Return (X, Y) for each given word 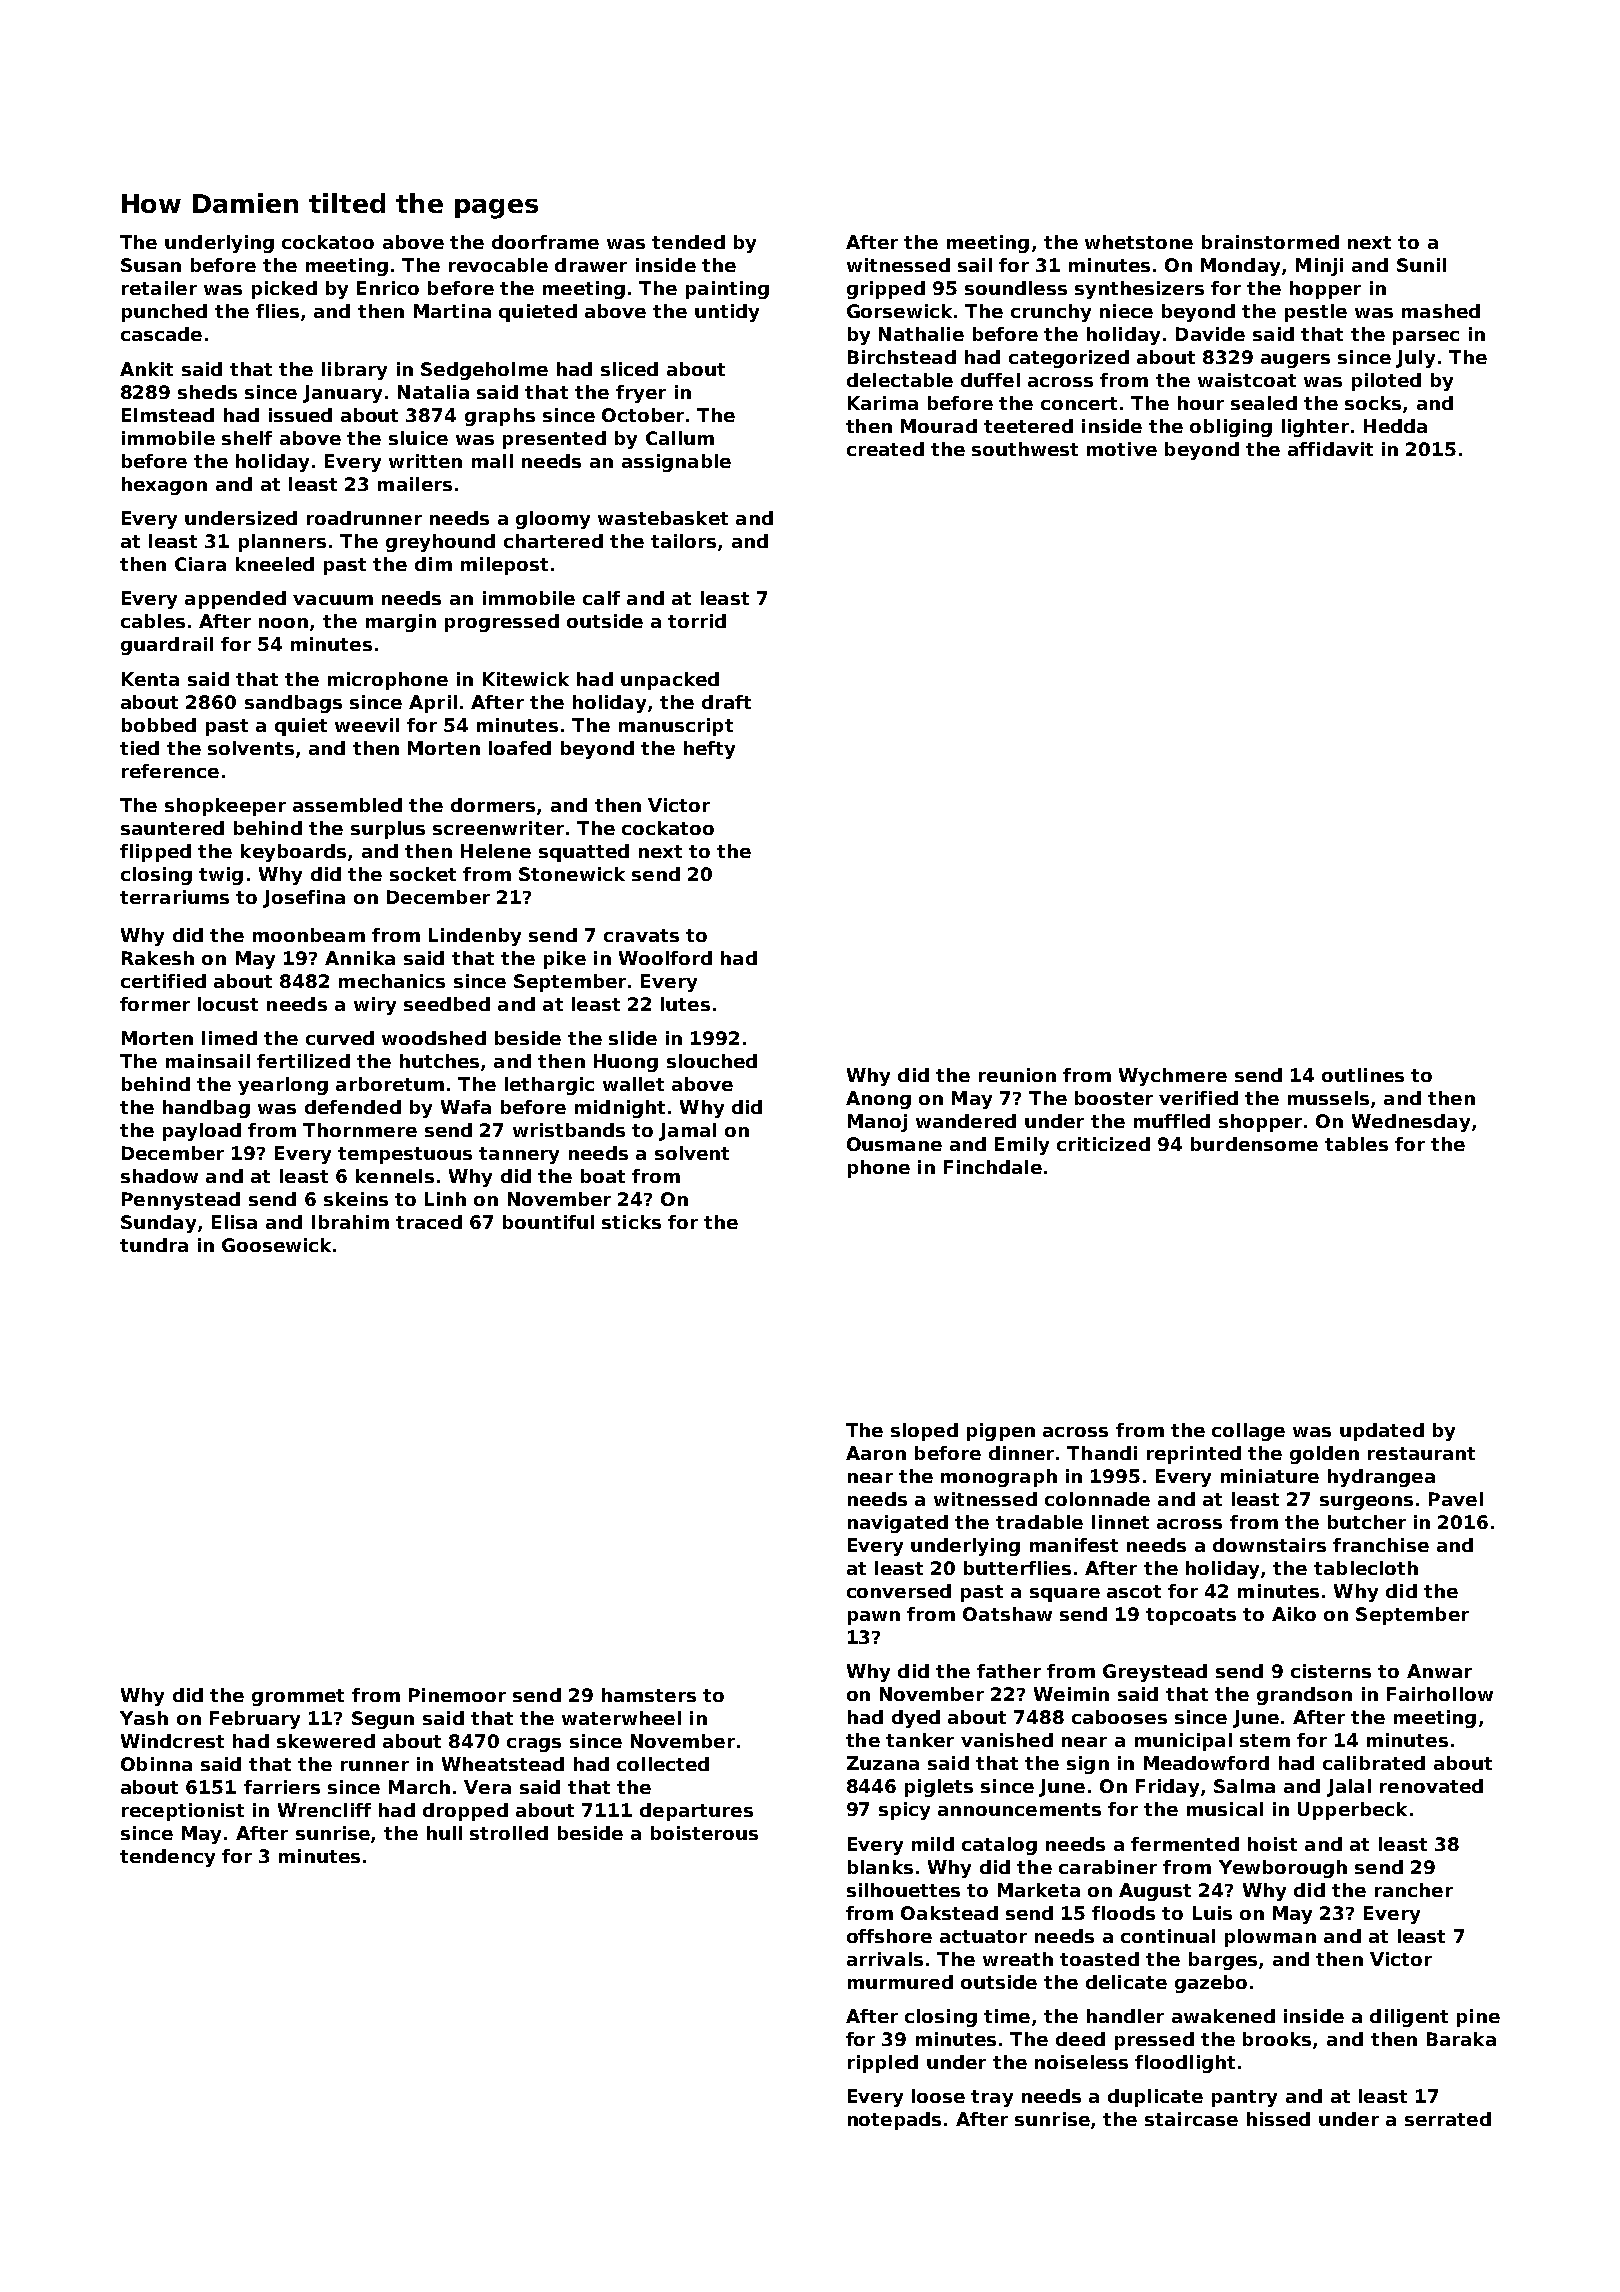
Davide (1210, 334)
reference (170, 771)
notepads (894, 2121)
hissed (1278, 2119)
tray (992, 2098)
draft (726, 702)
